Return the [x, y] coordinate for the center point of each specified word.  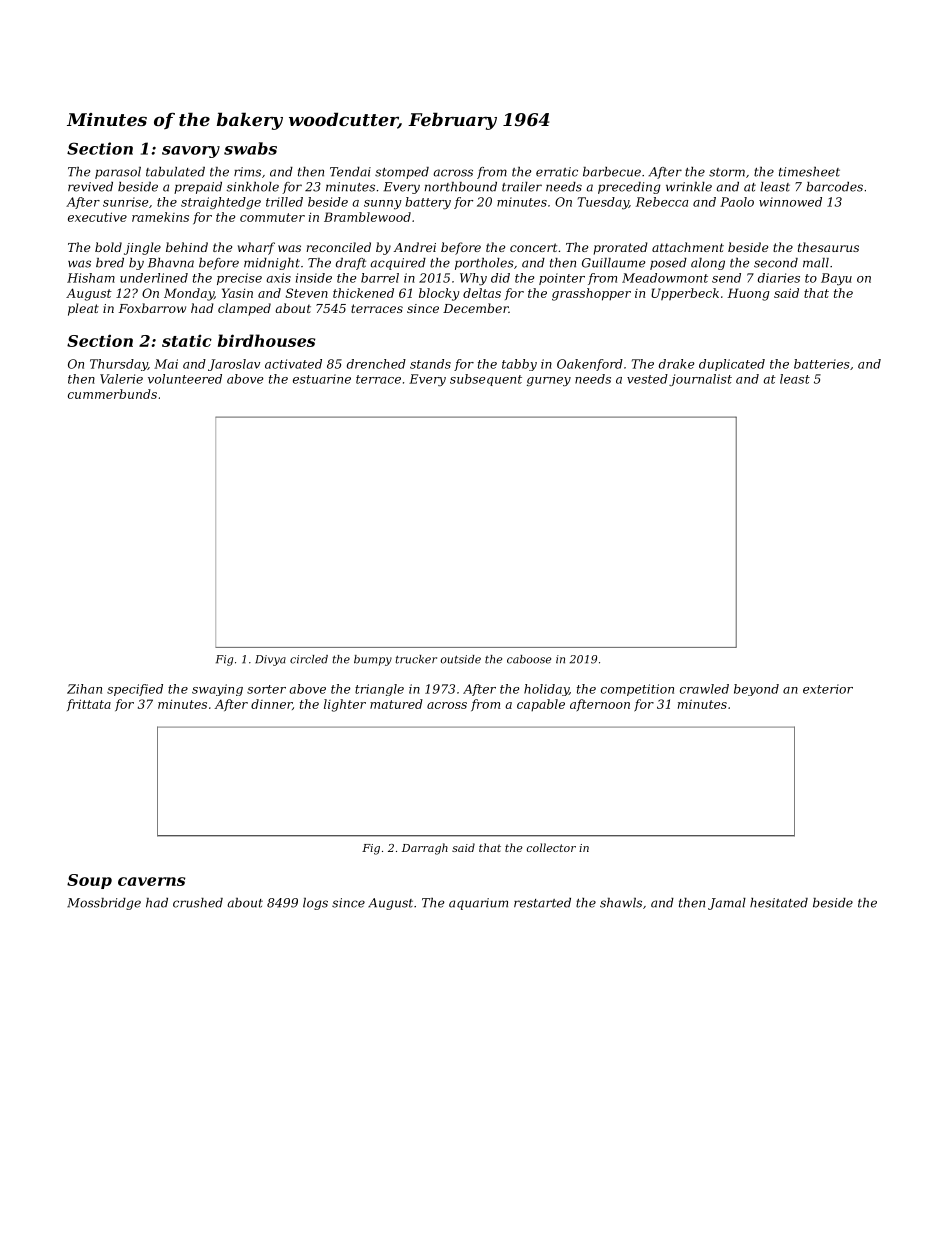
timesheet [809, 172]
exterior [828, 689]
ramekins [160, 217]
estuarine [322, 379]
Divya [270, 660]
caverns [151, 881]
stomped [402, 173]
